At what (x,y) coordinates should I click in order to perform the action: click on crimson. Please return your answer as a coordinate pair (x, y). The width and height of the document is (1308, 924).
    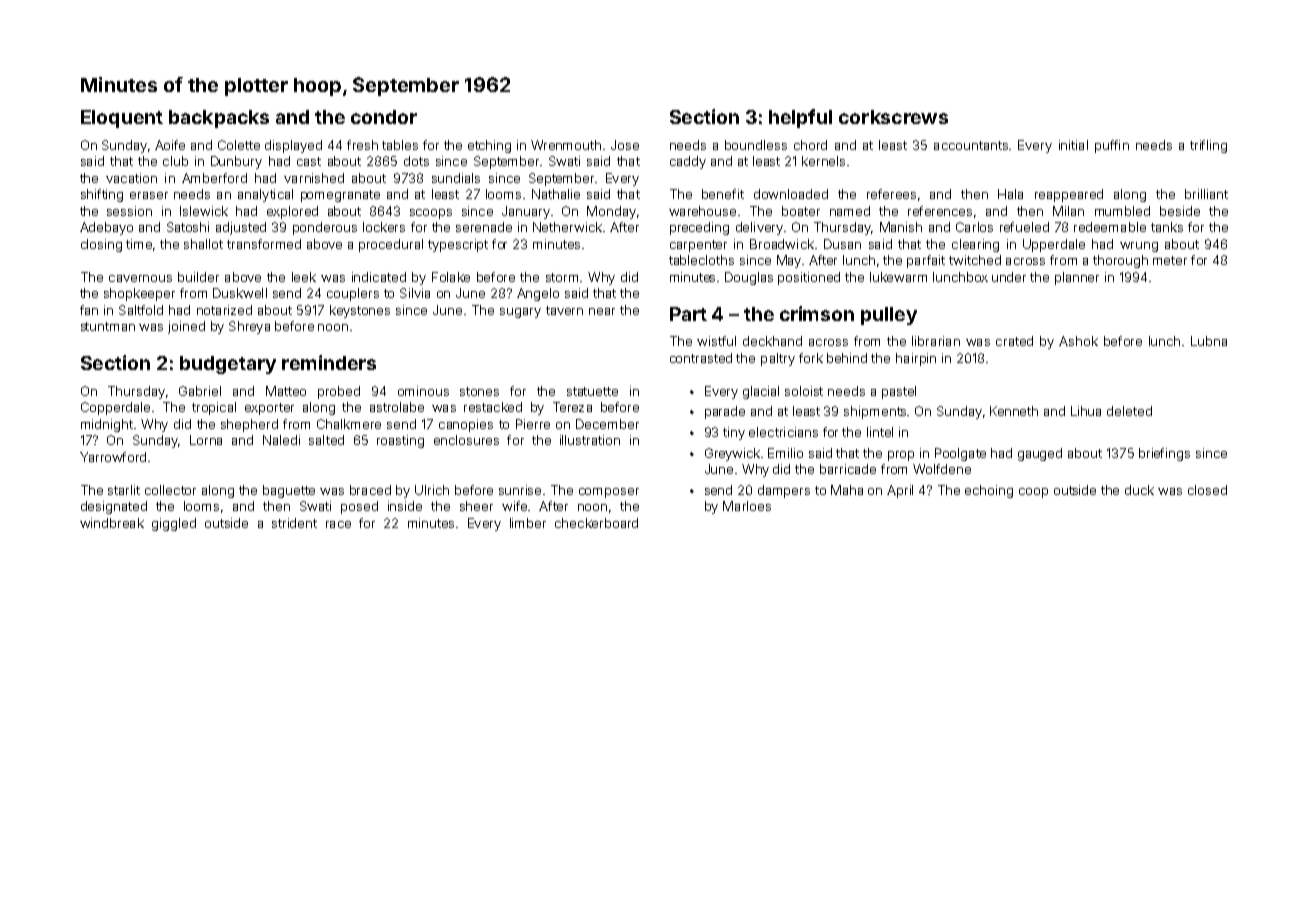
    Looking at the image, I should click on (817, 313).
